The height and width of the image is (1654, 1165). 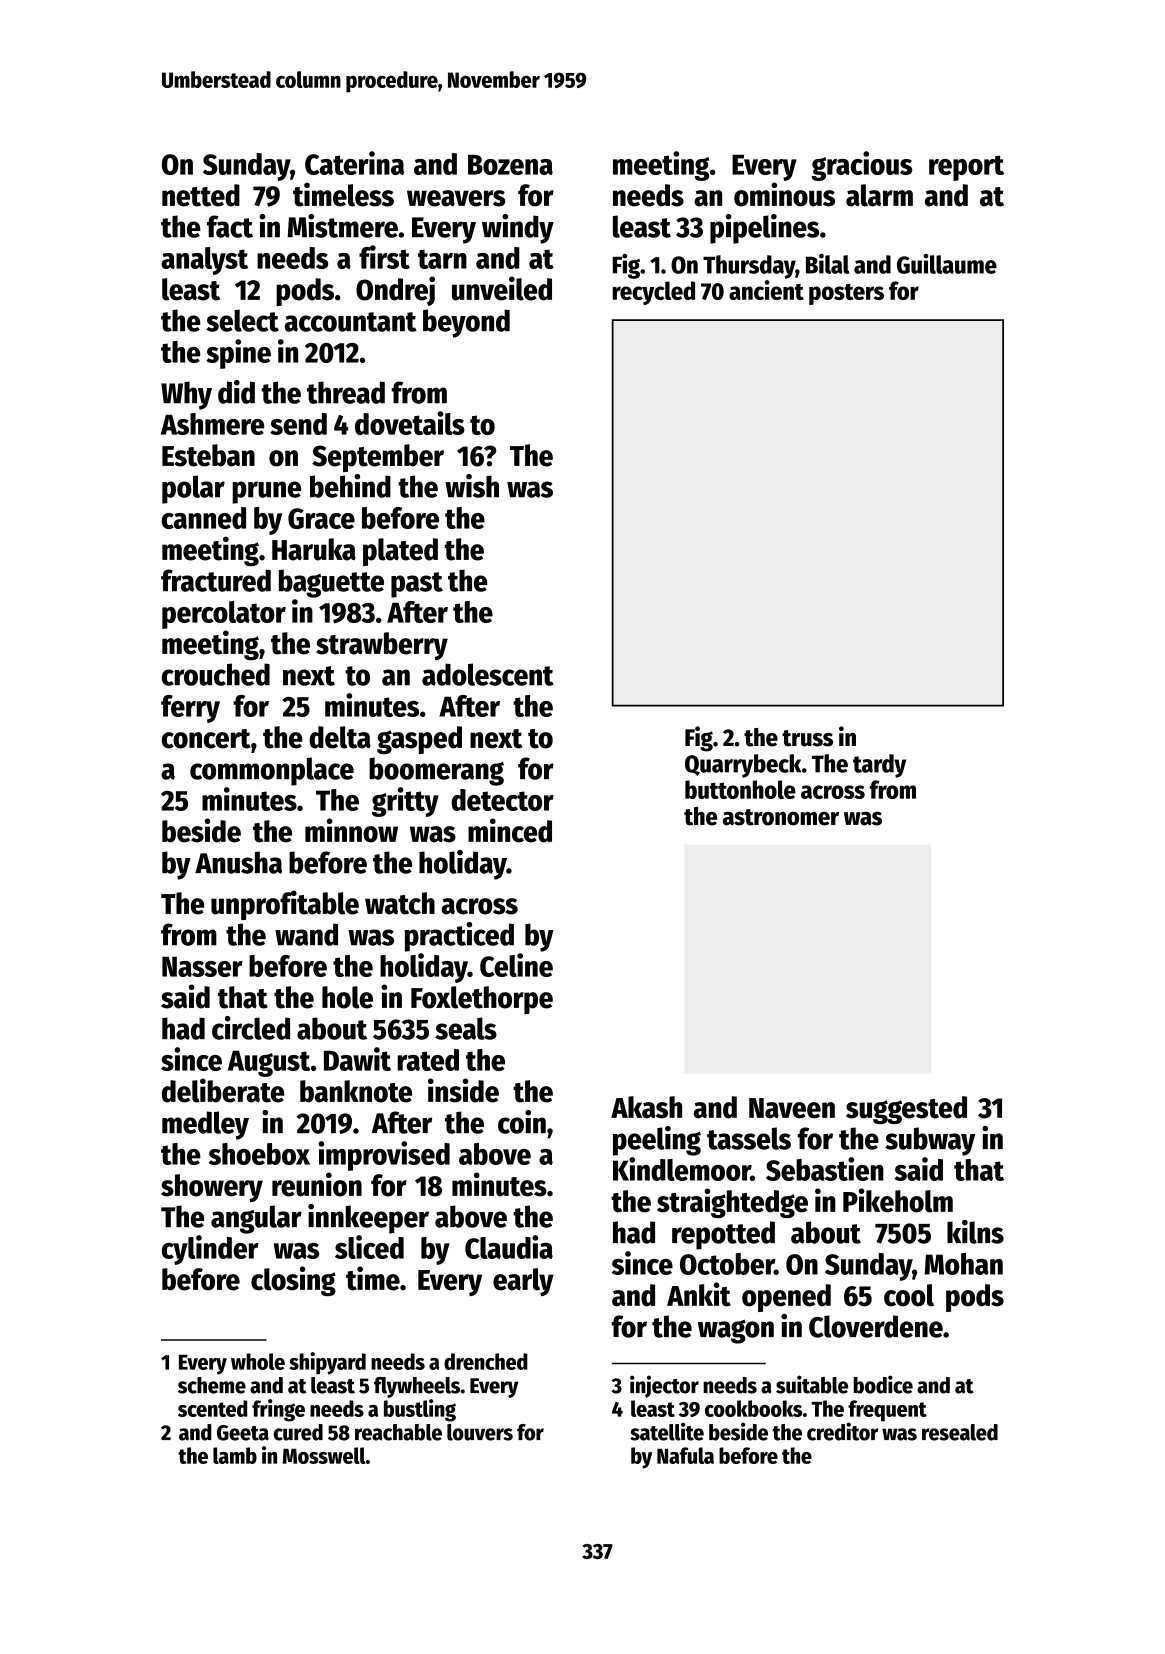 What do you see at coordinates (966, 168) in the image?
I see `report` at bounding box center [966, 168].
